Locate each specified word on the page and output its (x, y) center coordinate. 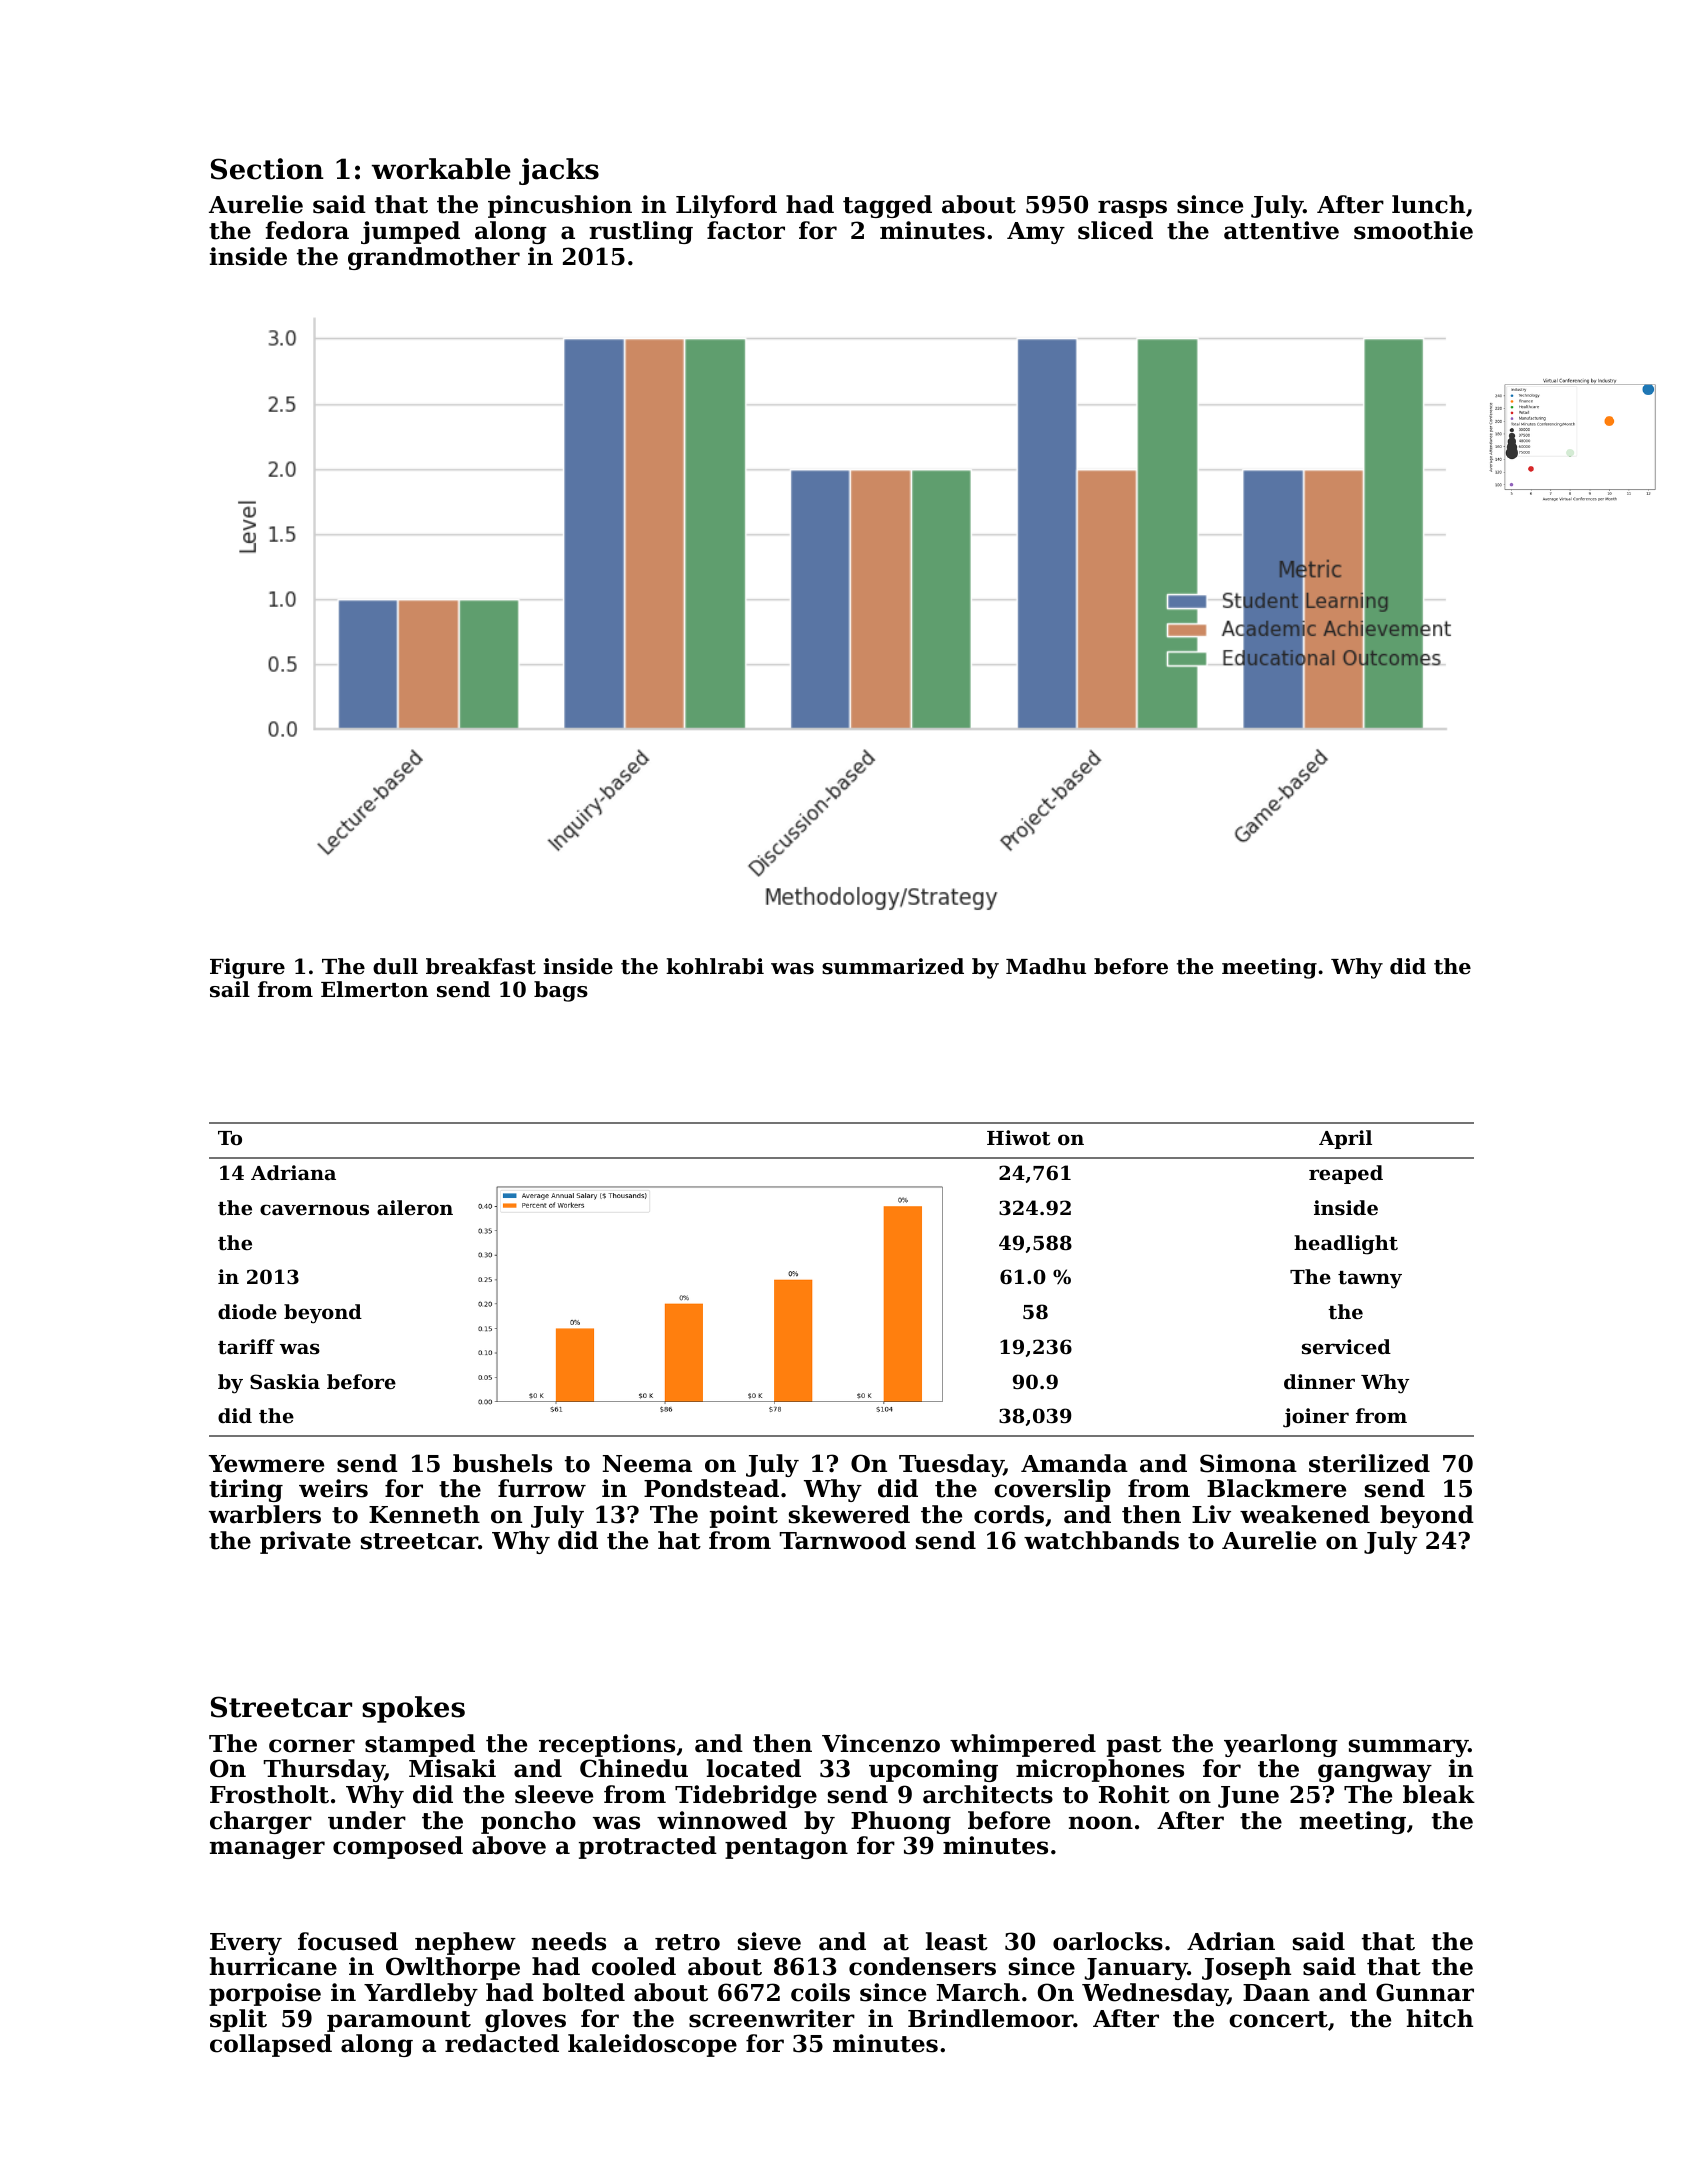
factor (746, 230)
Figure (247, 968)
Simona (1248, 1463)
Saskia (285, 1382)
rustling (641, 232)
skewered (849, 1514)
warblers (265, 1514)
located (754, 1768)
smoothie (1413, 230)
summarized (893, 966)
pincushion (560, 206)
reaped (1346, 1174)
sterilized (1369, 1463)
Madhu (1046, 966)
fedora (307, 230)
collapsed (271, 2045)
